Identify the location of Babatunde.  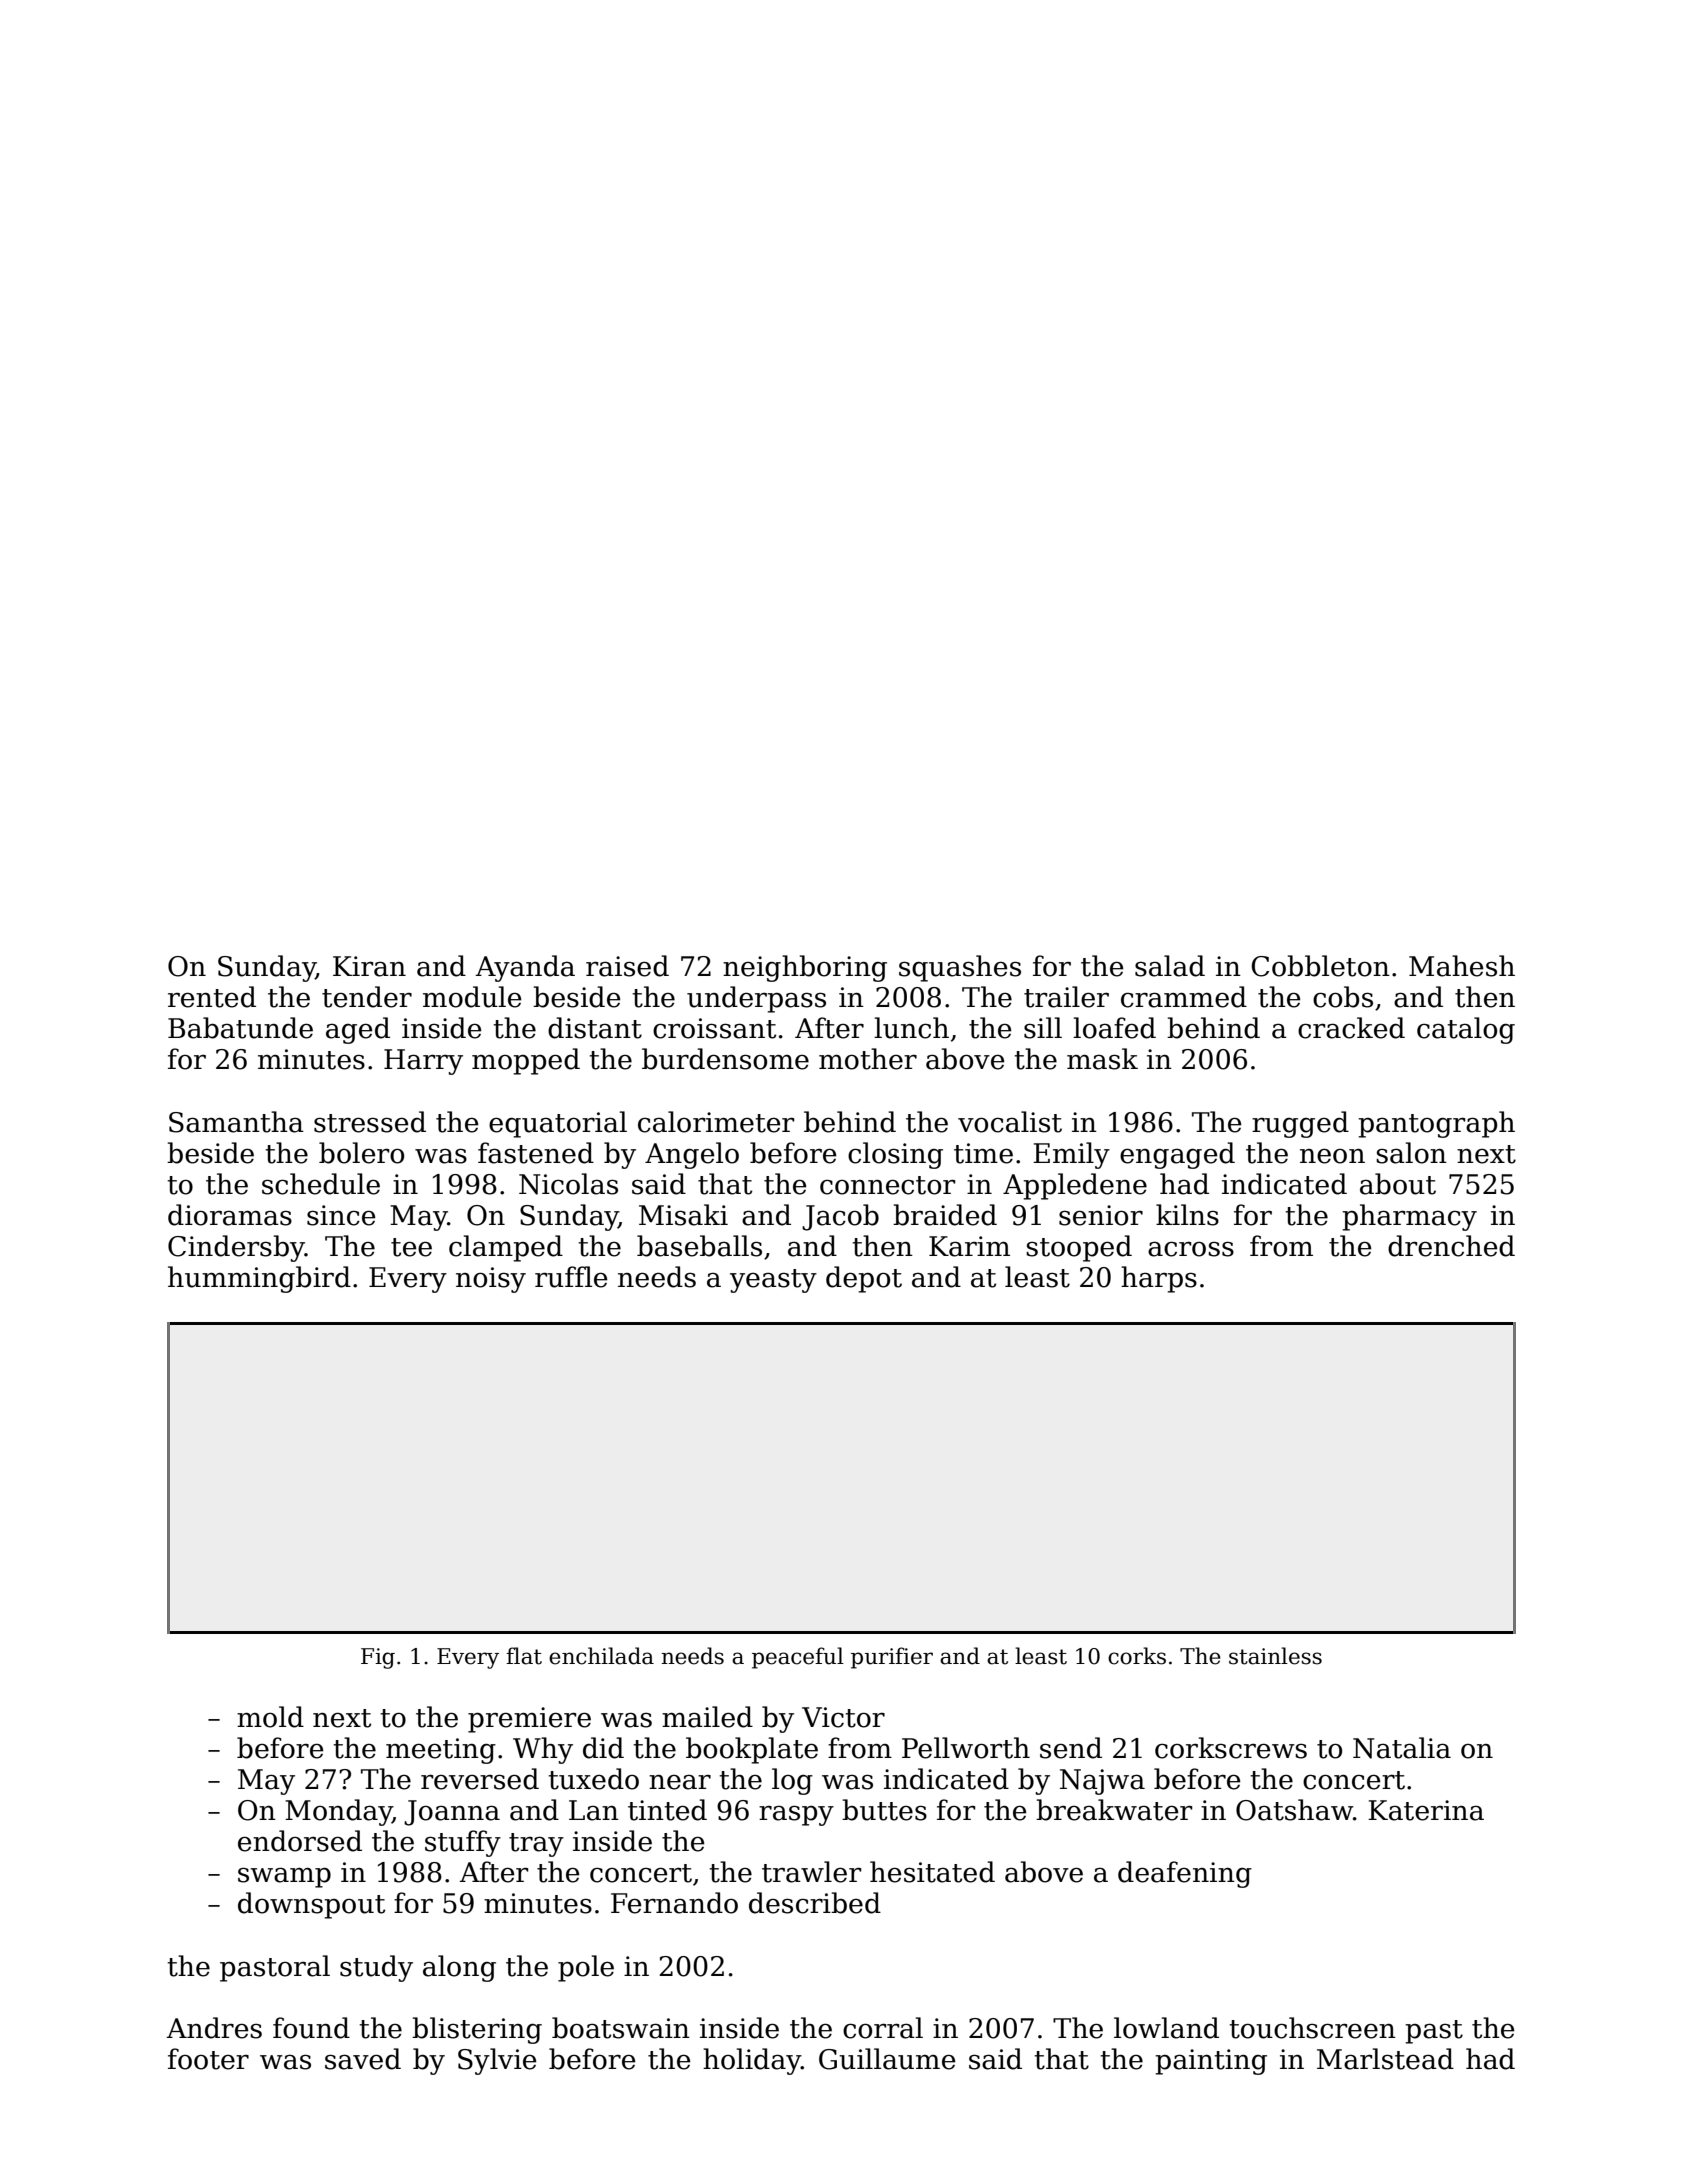
(240, 1028).
